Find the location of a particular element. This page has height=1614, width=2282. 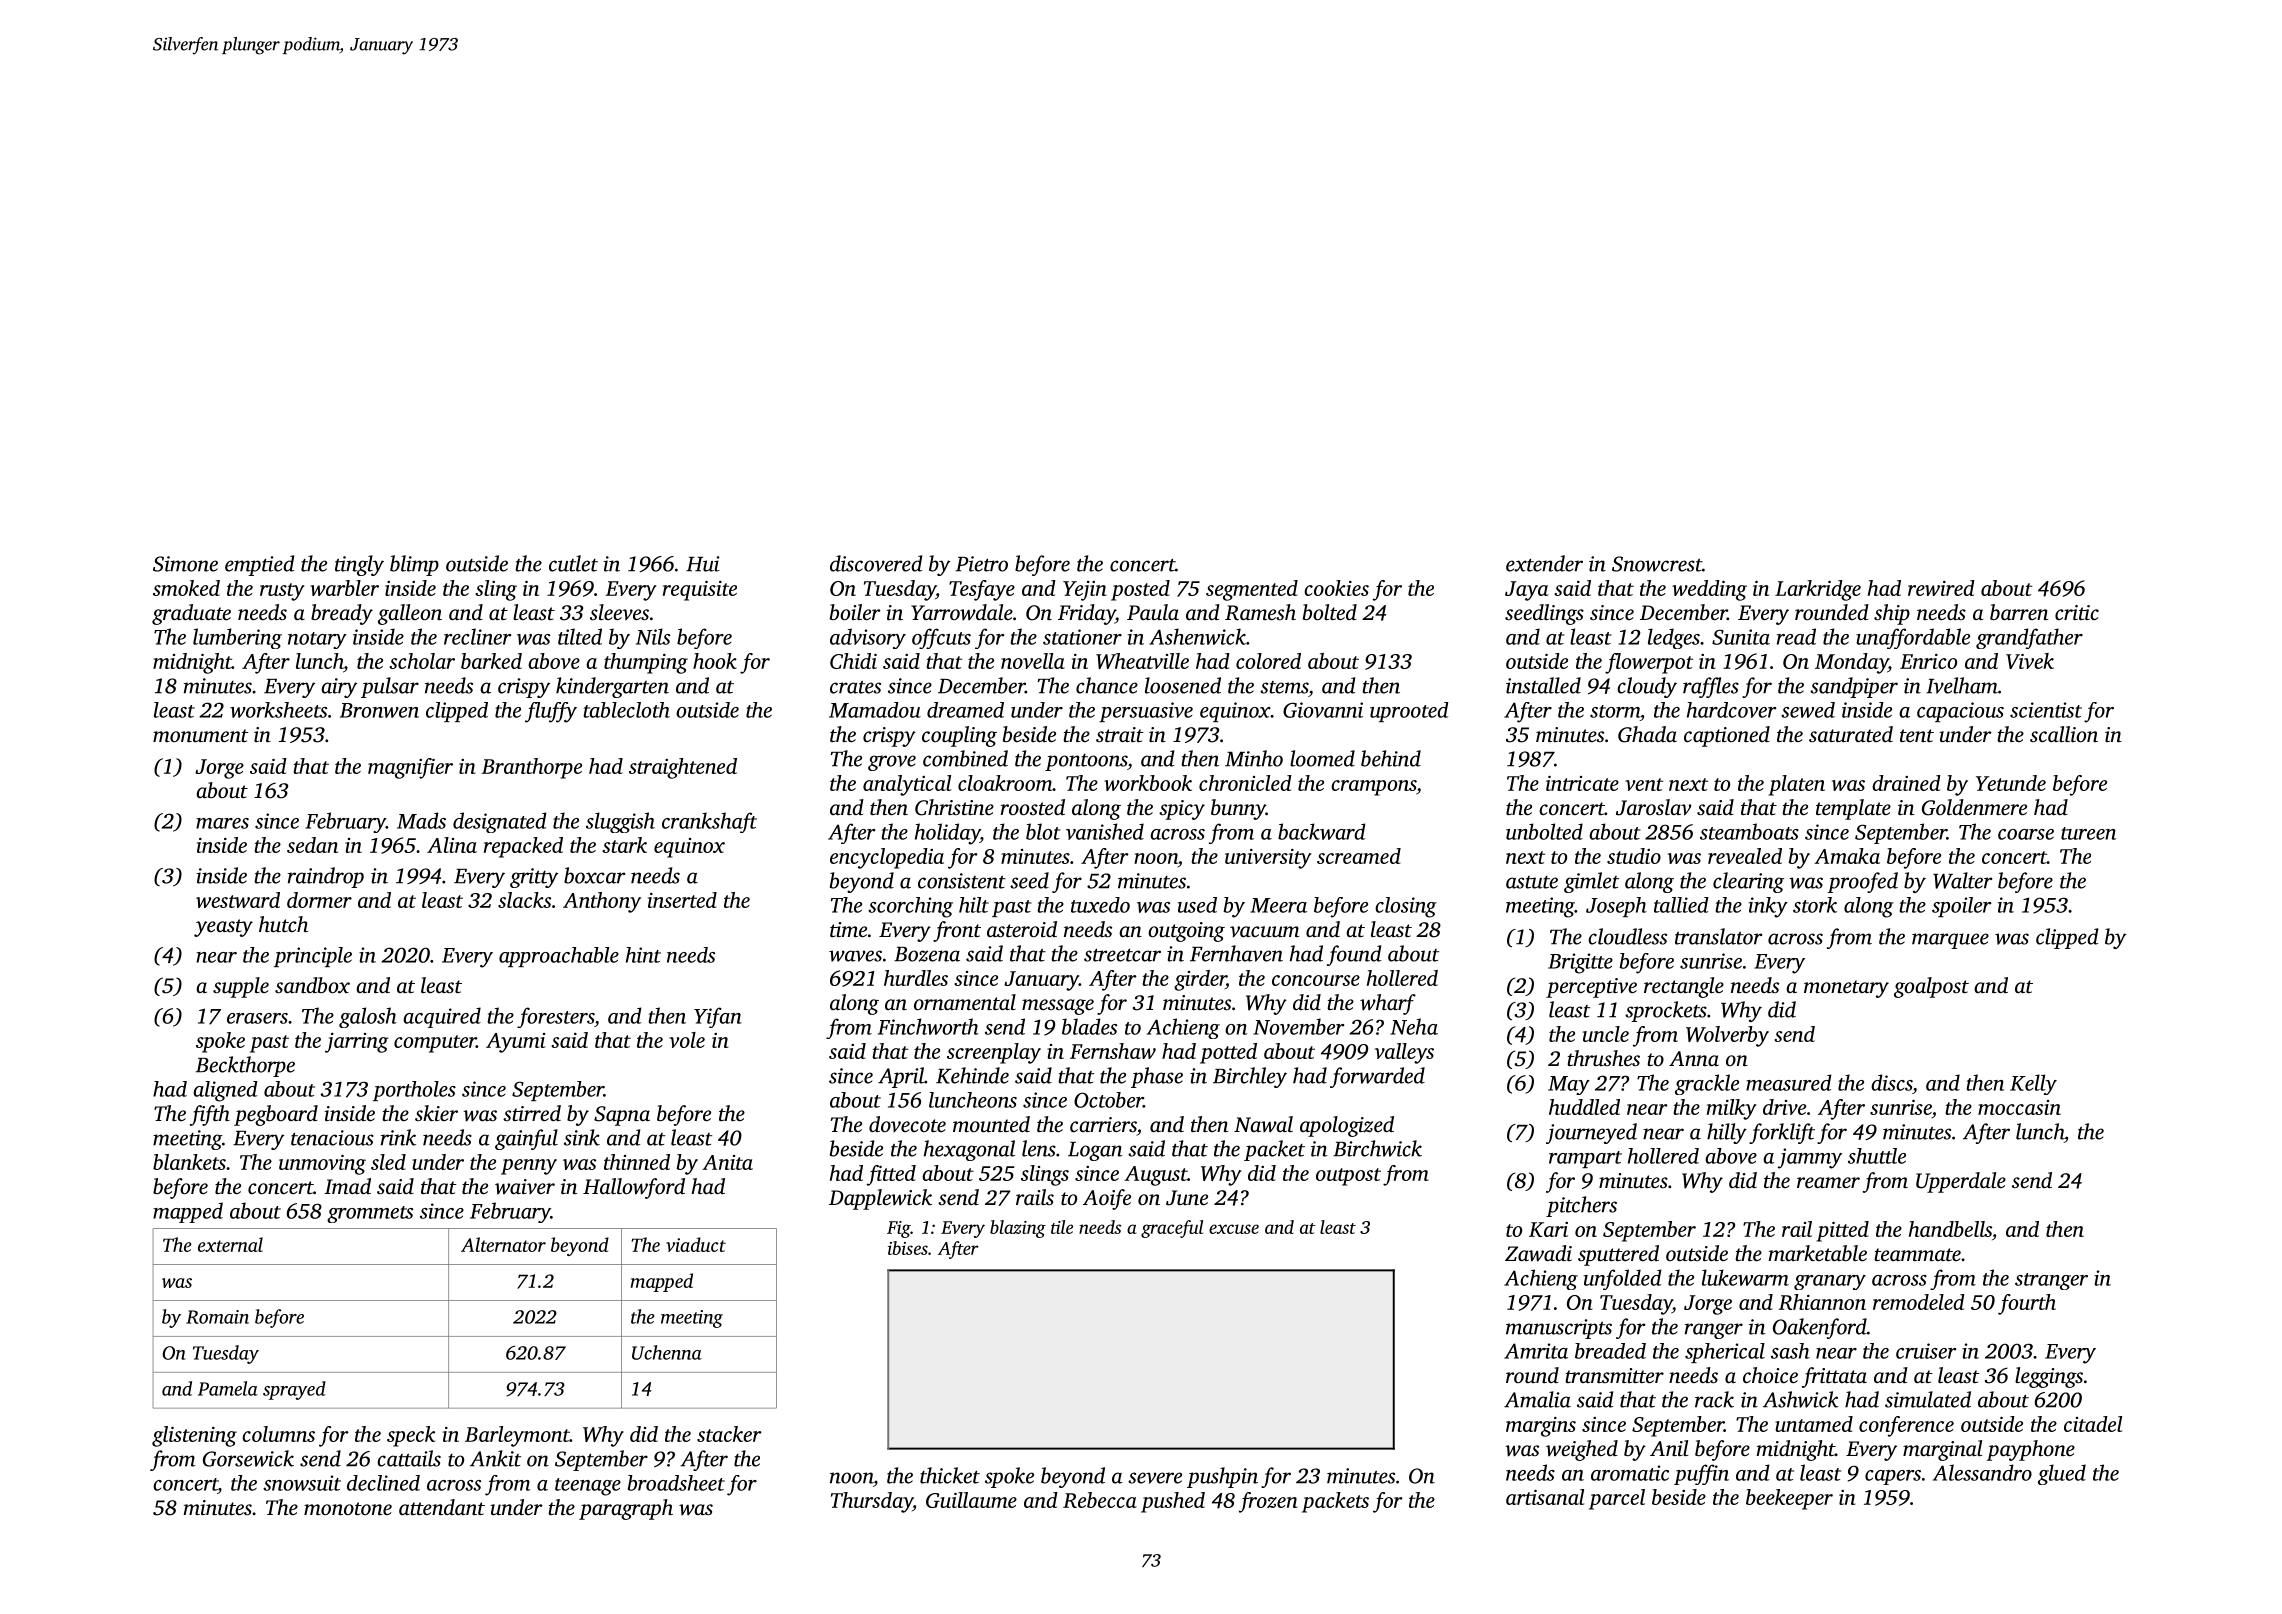

margins is located at coordinates (1541, 1427).
